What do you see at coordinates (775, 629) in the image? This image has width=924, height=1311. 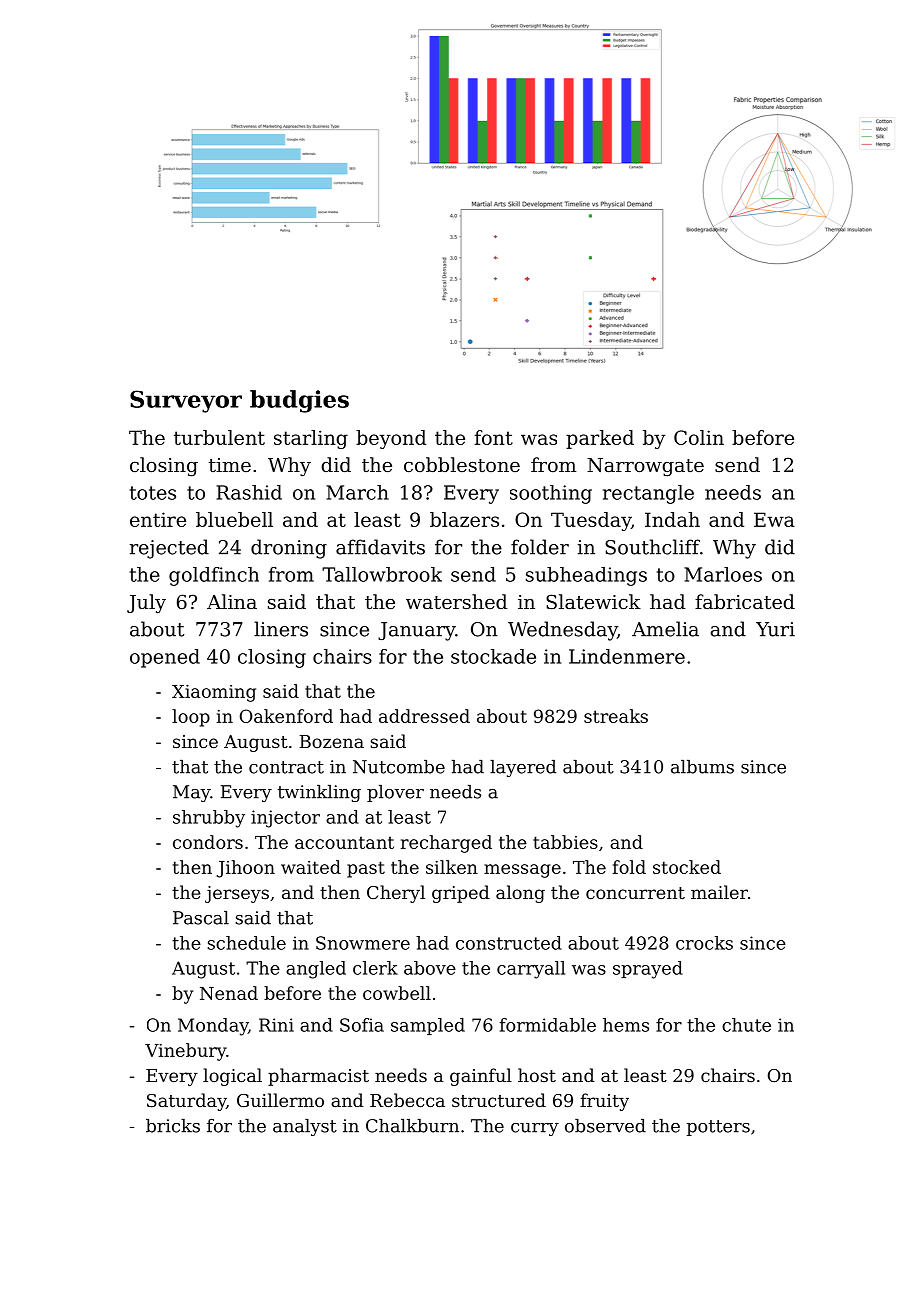 I see `Yuri` at bounding box center [775, 629].
